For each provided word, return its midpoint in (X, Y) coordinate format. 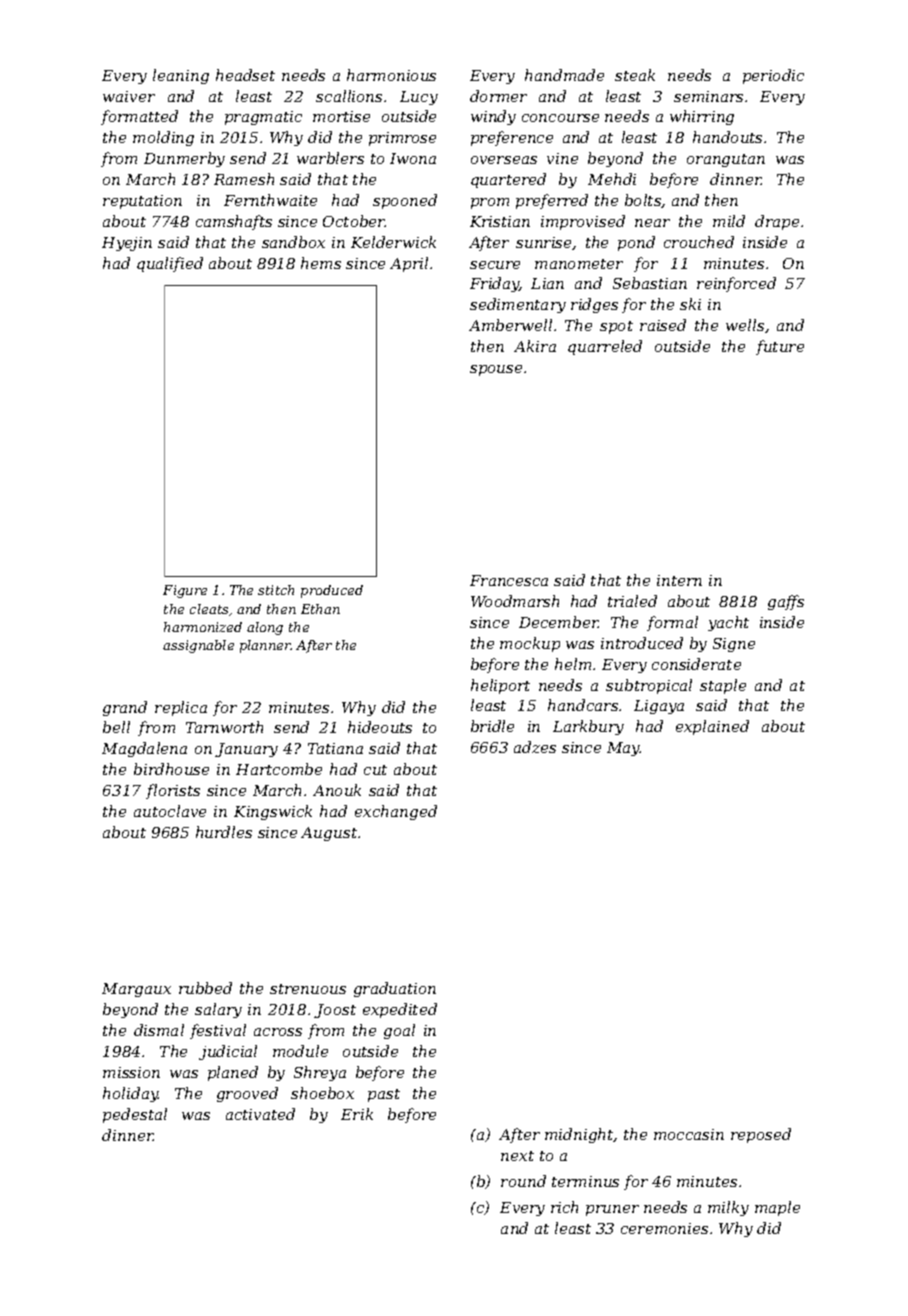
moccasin (689, 1134)
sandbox (293, 242)
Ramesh (244, 179)
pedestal (135, 1115)
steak (635, 75)
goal (399, 1031)
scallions (349, 96)
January (246, 750)
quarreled (605, 347)
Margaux (136, 990)
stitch (276, 590)
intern (679, 580)
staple (723, 686)
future (780, 347)
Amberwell (510, 325)
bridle (492, 726)
